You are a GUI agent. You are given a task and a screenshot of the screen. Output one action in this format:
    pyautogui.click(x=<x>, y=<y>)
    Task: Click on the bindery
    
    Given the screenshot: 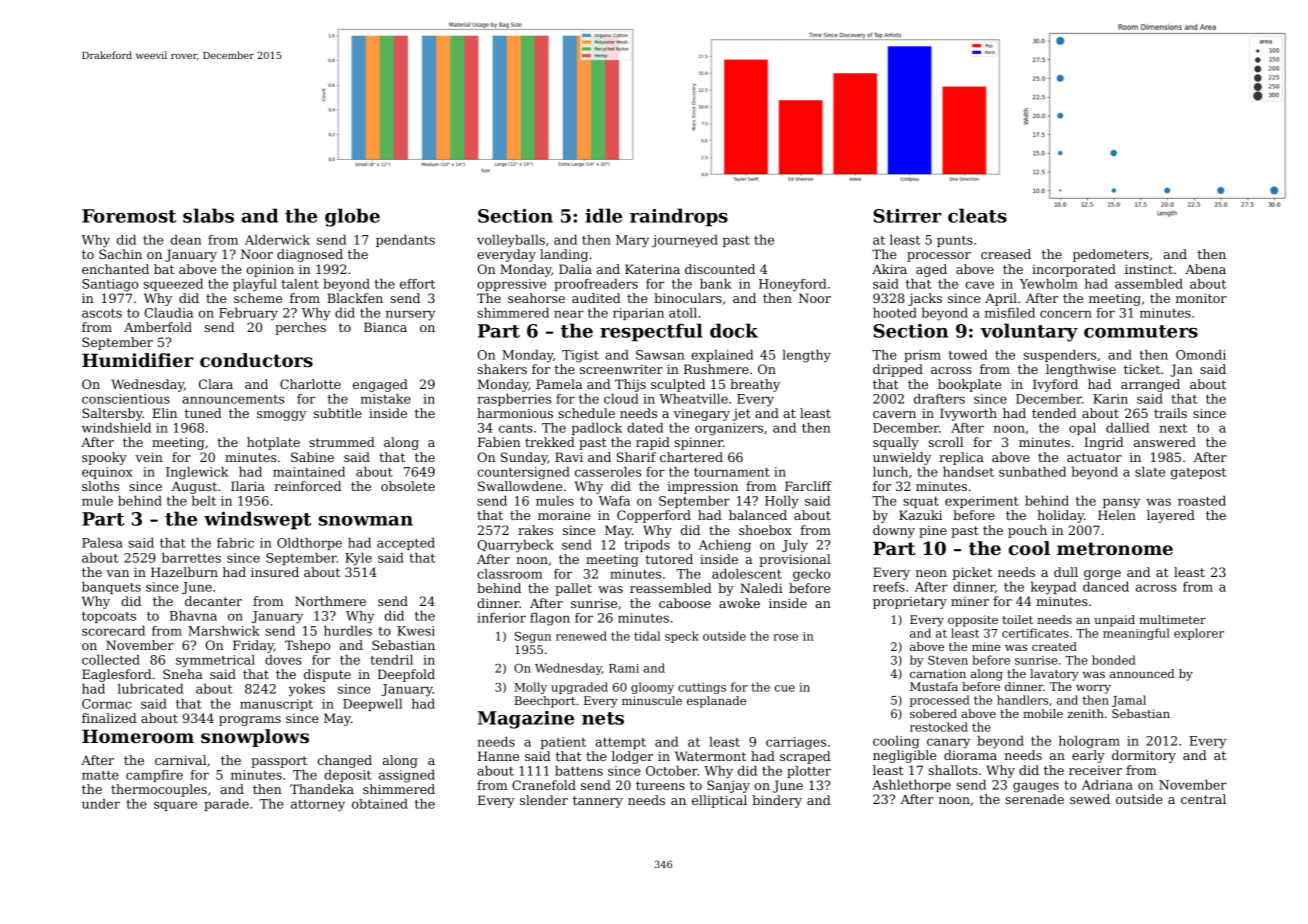 What is the action you would take?
    pyautogui.click(x=777, y=801)
